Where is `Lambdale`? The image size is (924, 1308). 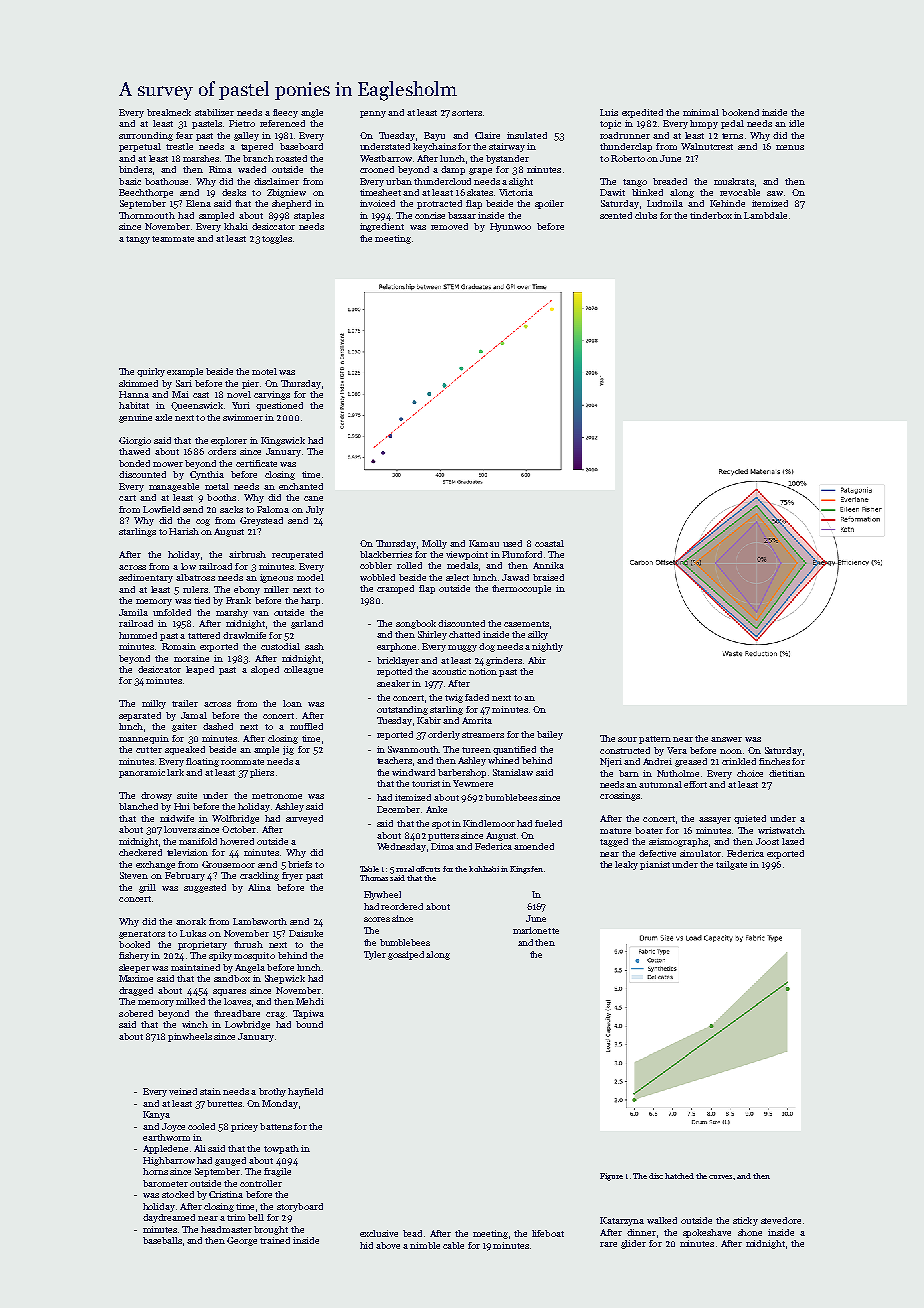
Lambdale is located at coordinates (765, 215).
